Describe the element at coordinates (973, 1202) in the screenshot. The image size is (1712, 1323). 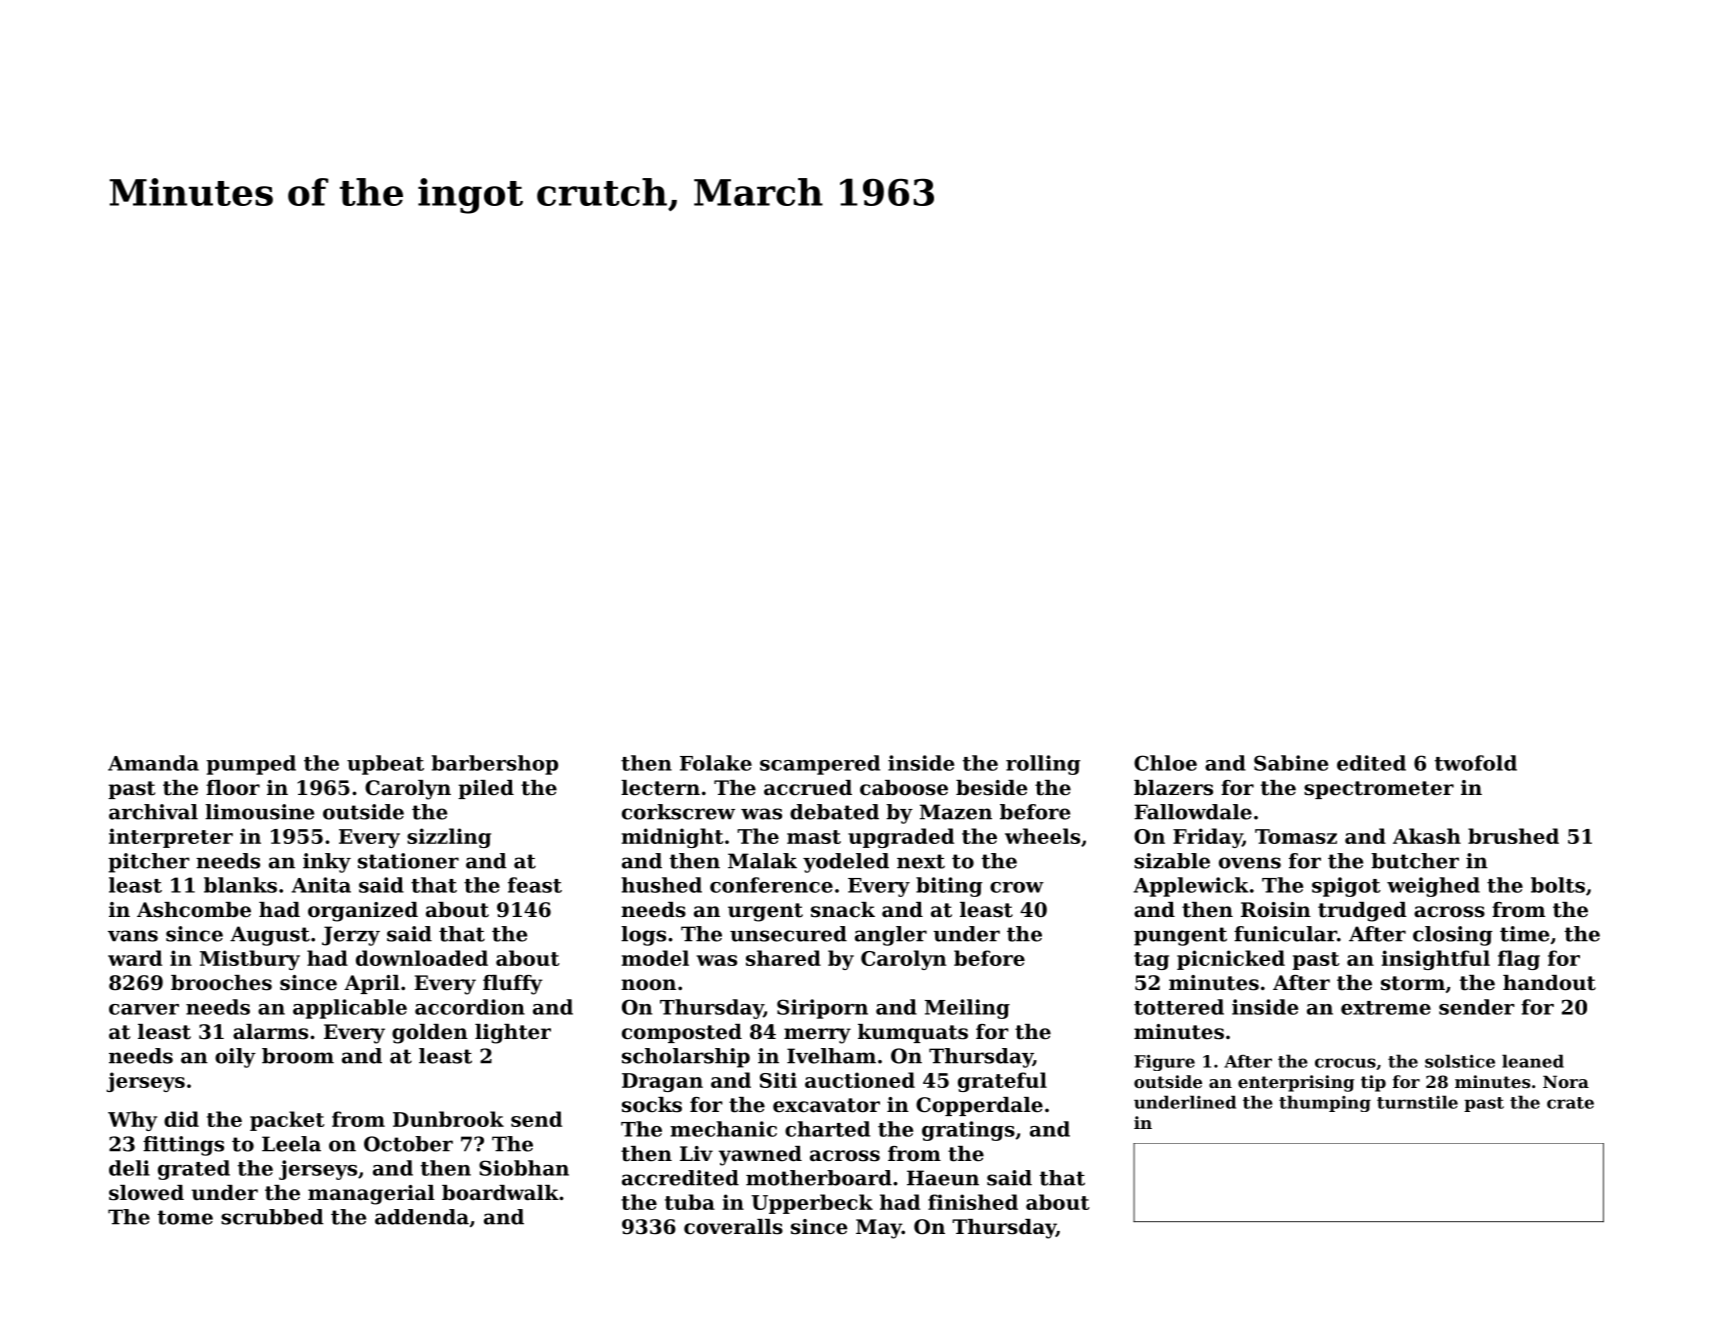
I see `finished` at that location.
